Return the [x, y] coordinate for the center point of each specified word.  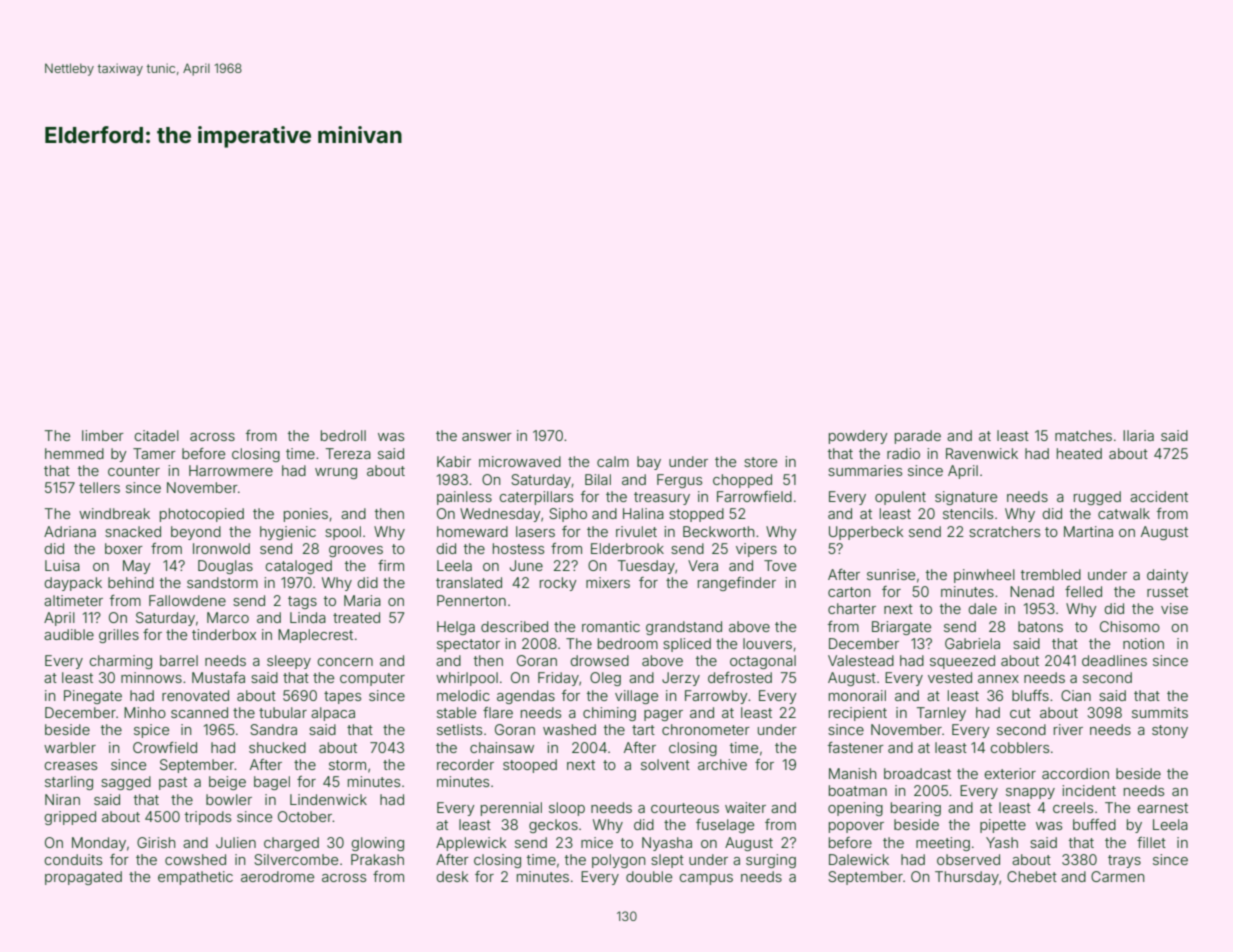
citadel [156, 435]
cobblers [1019, 747]
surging [771, 861]
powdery [858, 437]
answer [487, 437]
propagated [83, 878]
